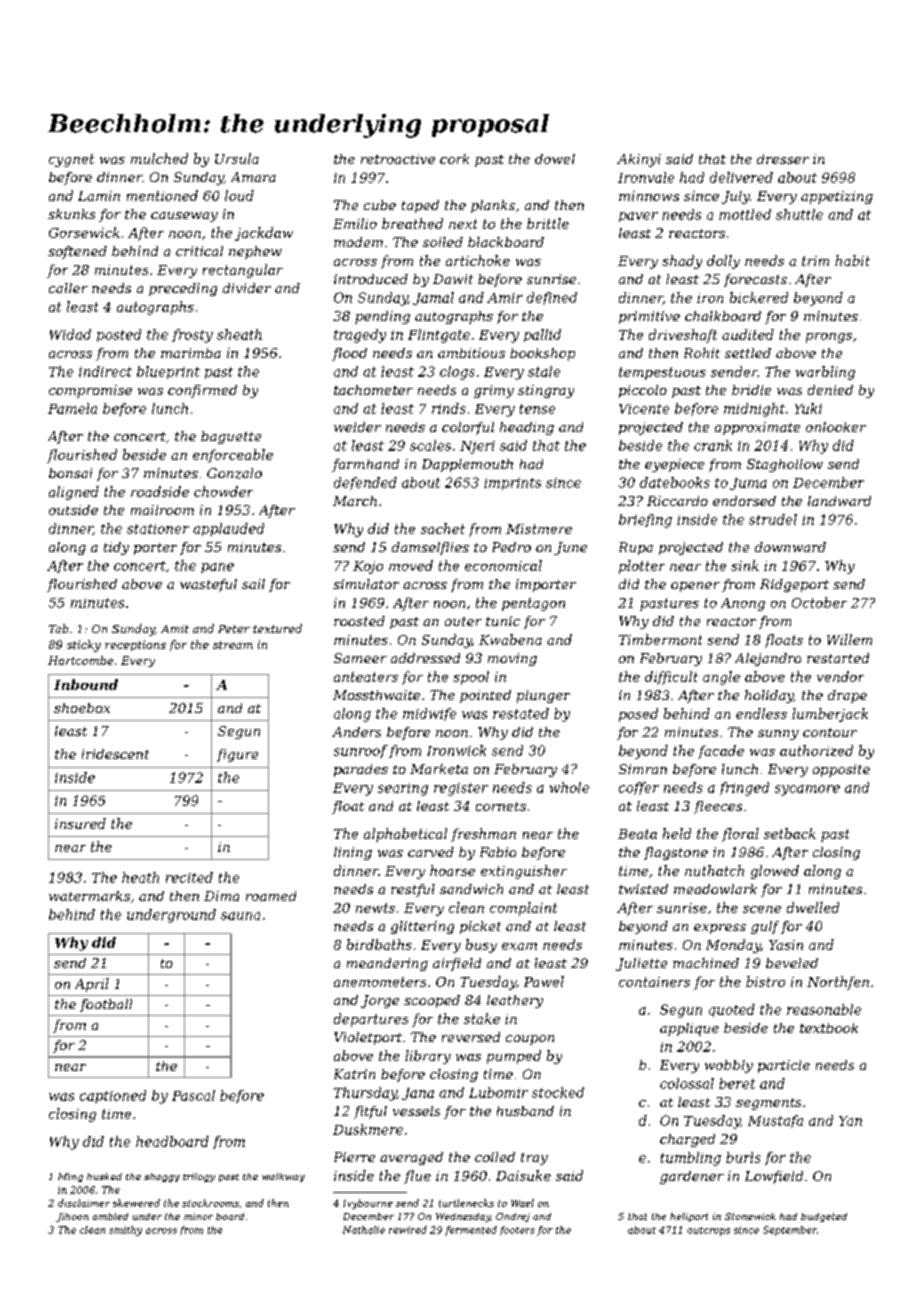  Describe the element at coordinates (115, 754) in the screenshot. I see `iridescent` at that location.
